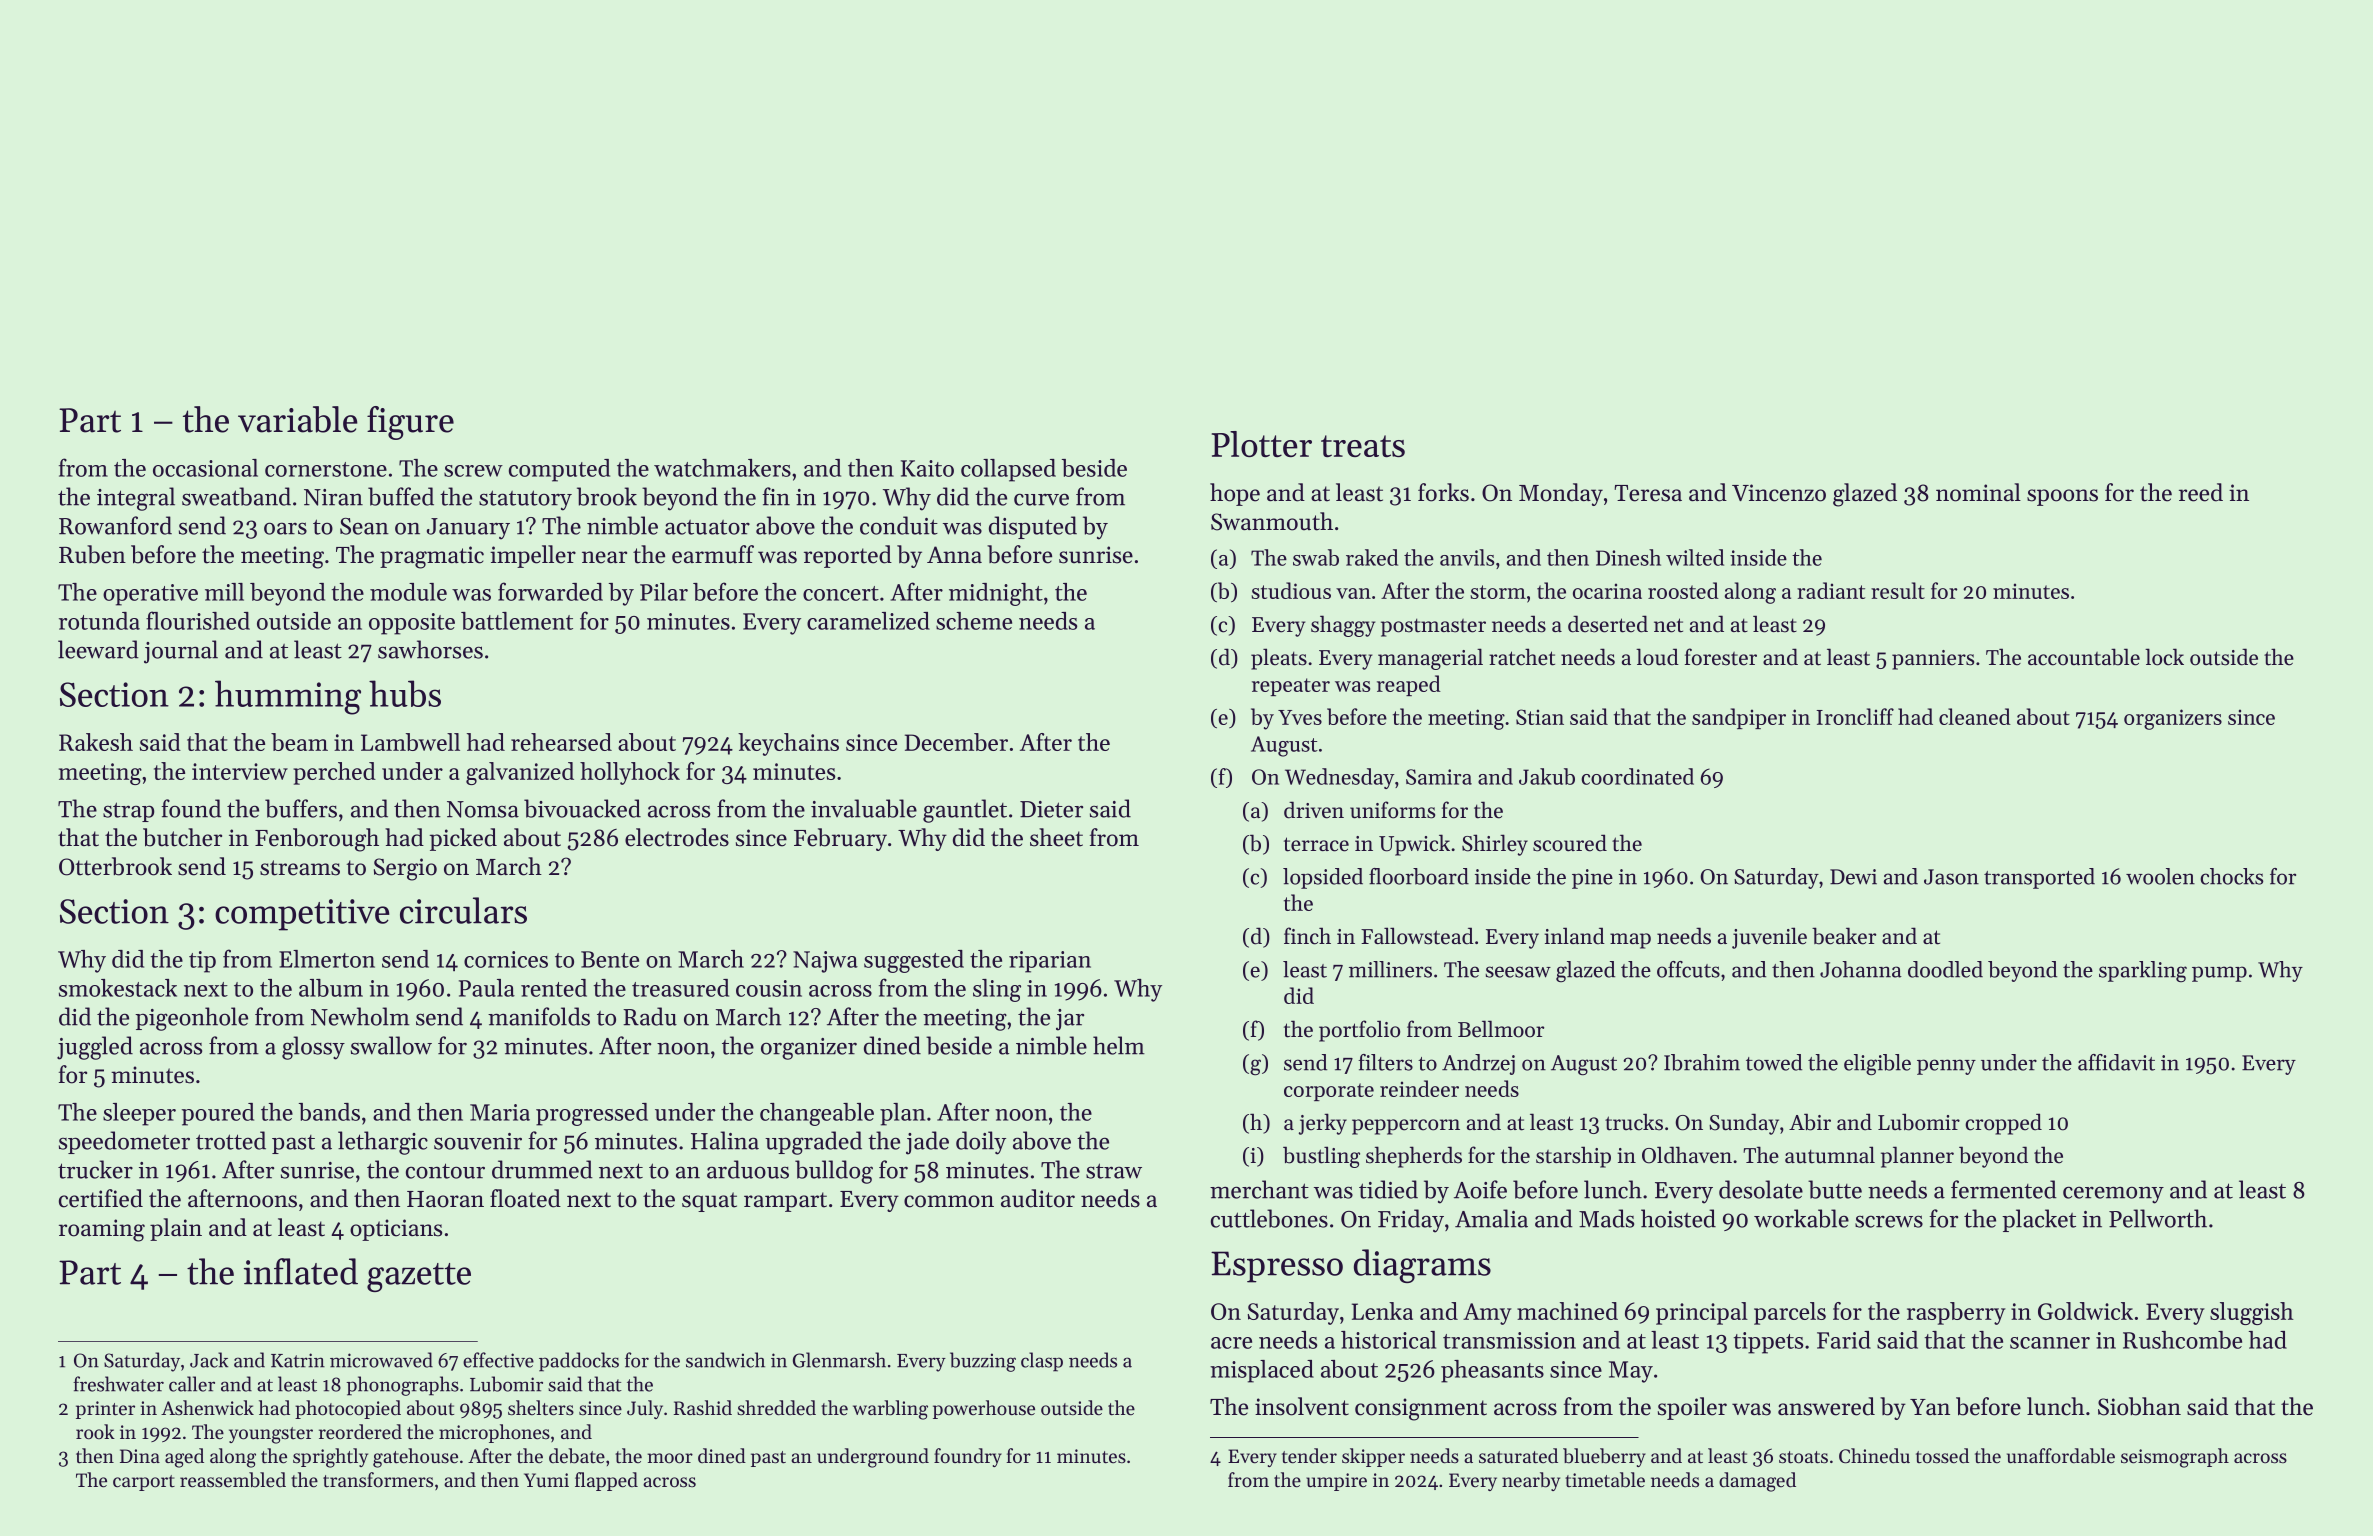 The width and height of the image is (2373, 1536). What do you see at coordinates (606, 1481) in the image?
I see `flapped` at bounding box center [606, 1481].
